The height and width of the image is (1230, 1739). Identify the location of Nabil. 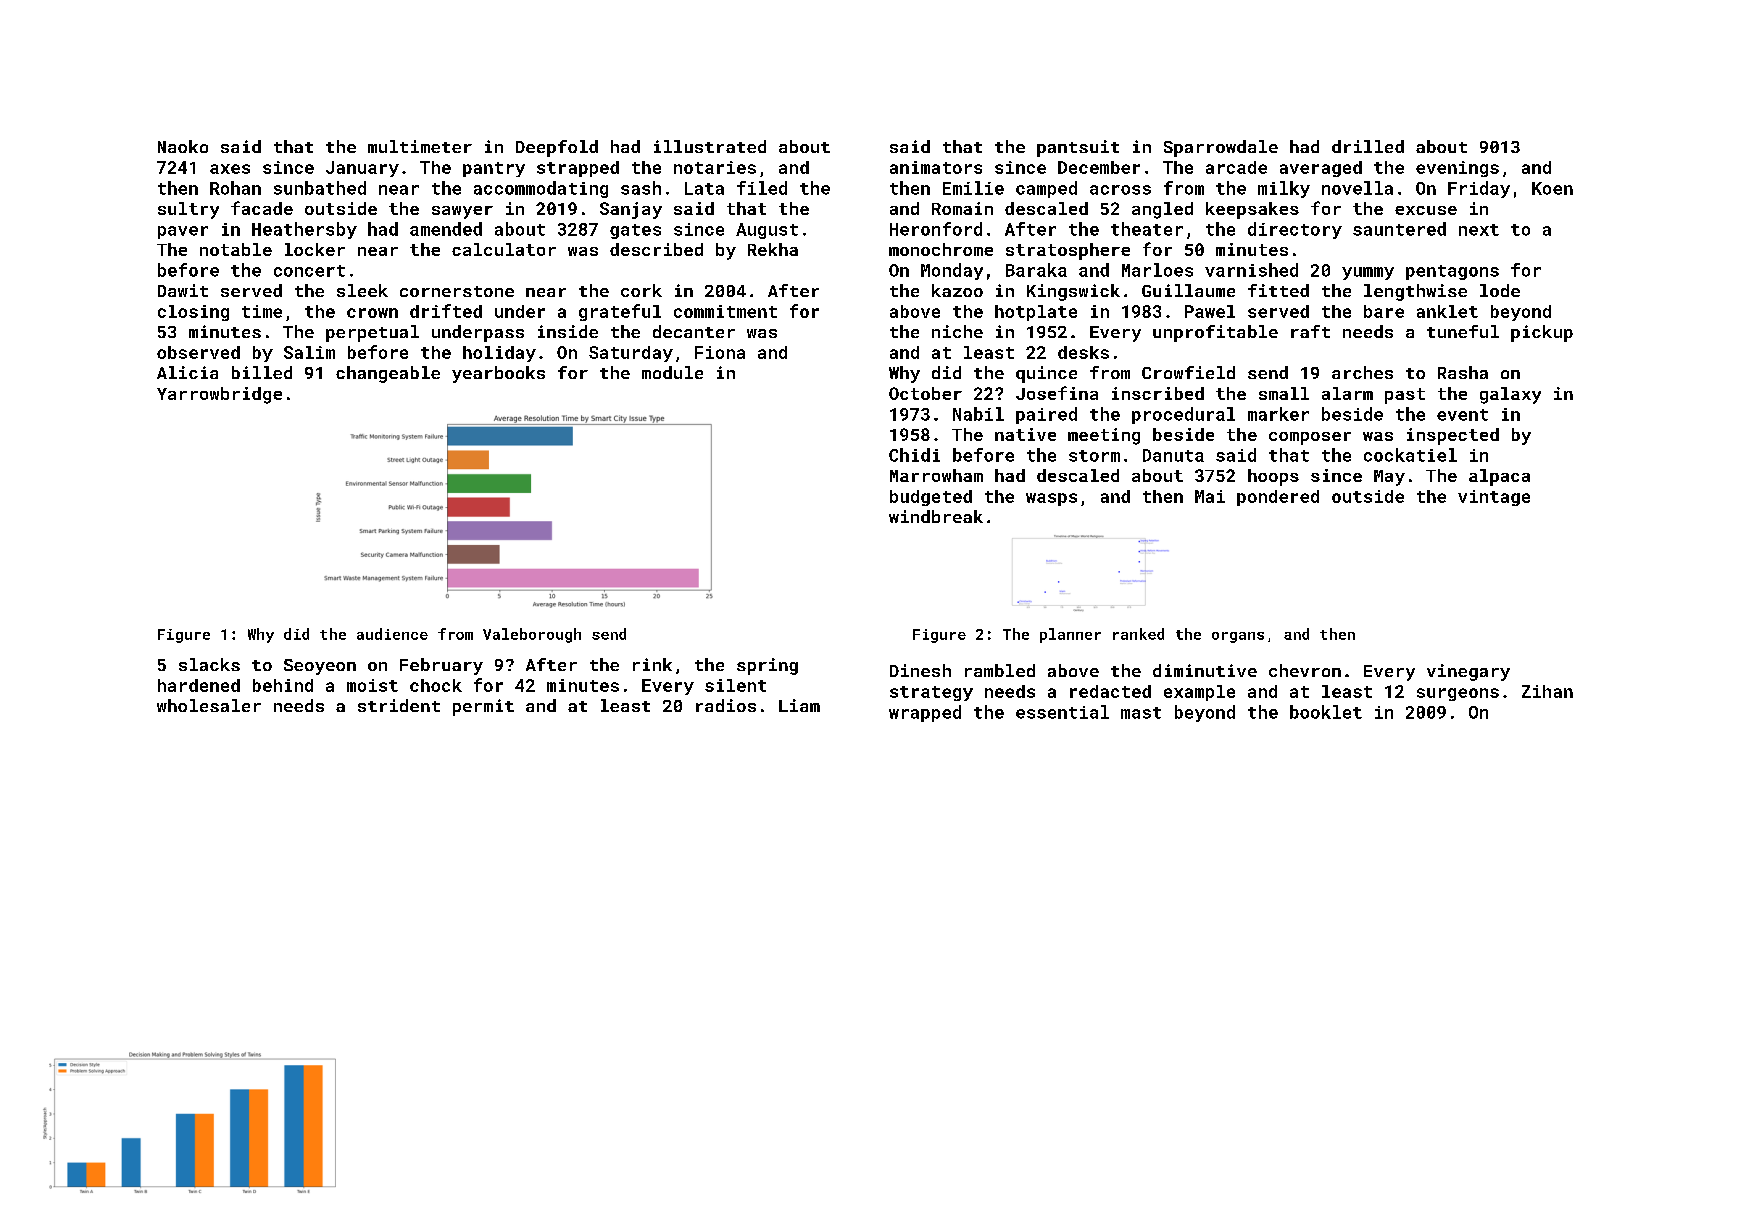
(978, 414).
